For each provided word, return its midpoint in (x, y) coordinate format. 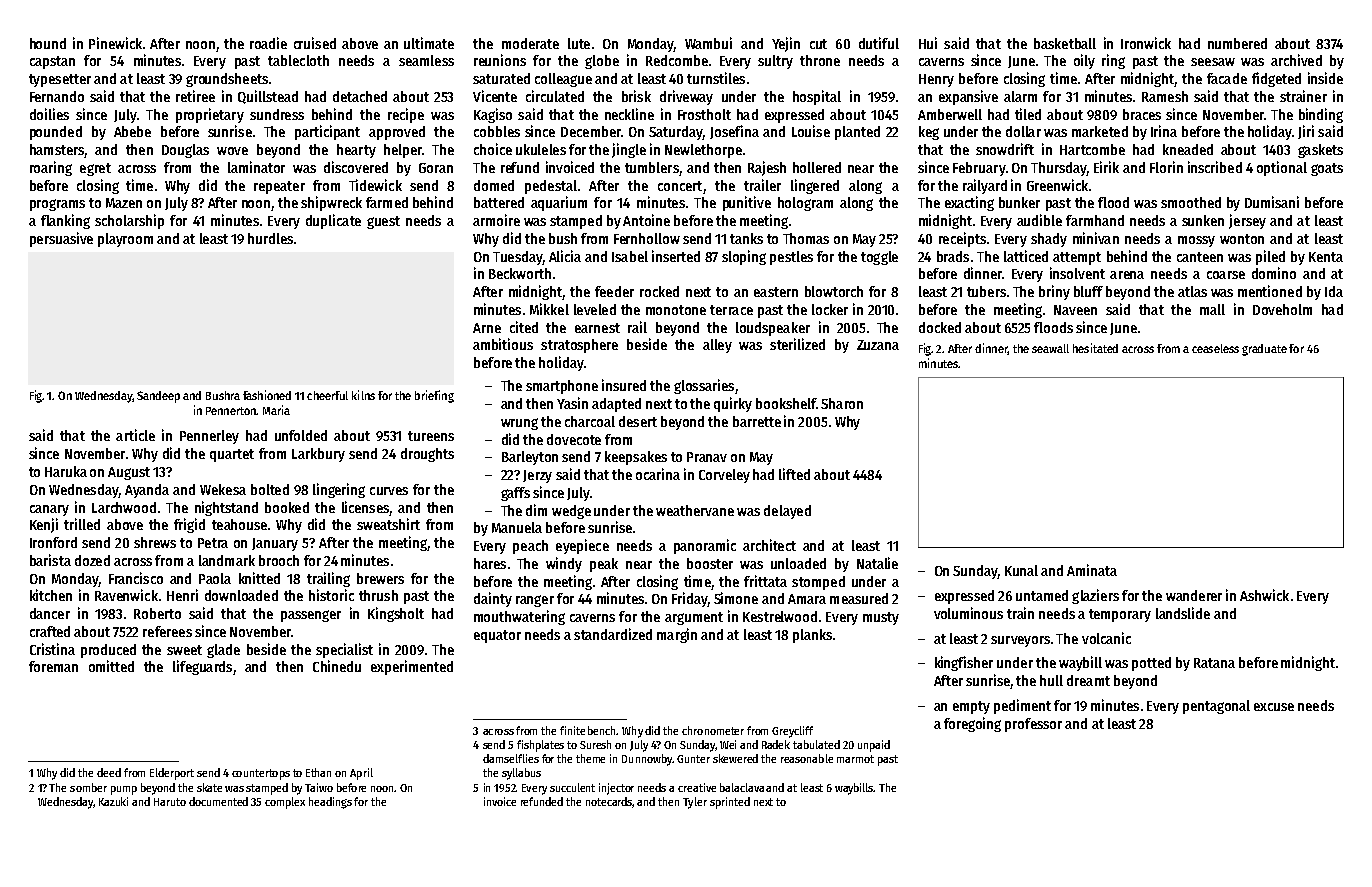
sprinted (730, 803)
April (361, 774)
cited (524, 327)
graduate (1264, 350)
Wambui (708, 43)
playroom (125, 240)
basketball (1065, 43)
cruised (315, 43)
